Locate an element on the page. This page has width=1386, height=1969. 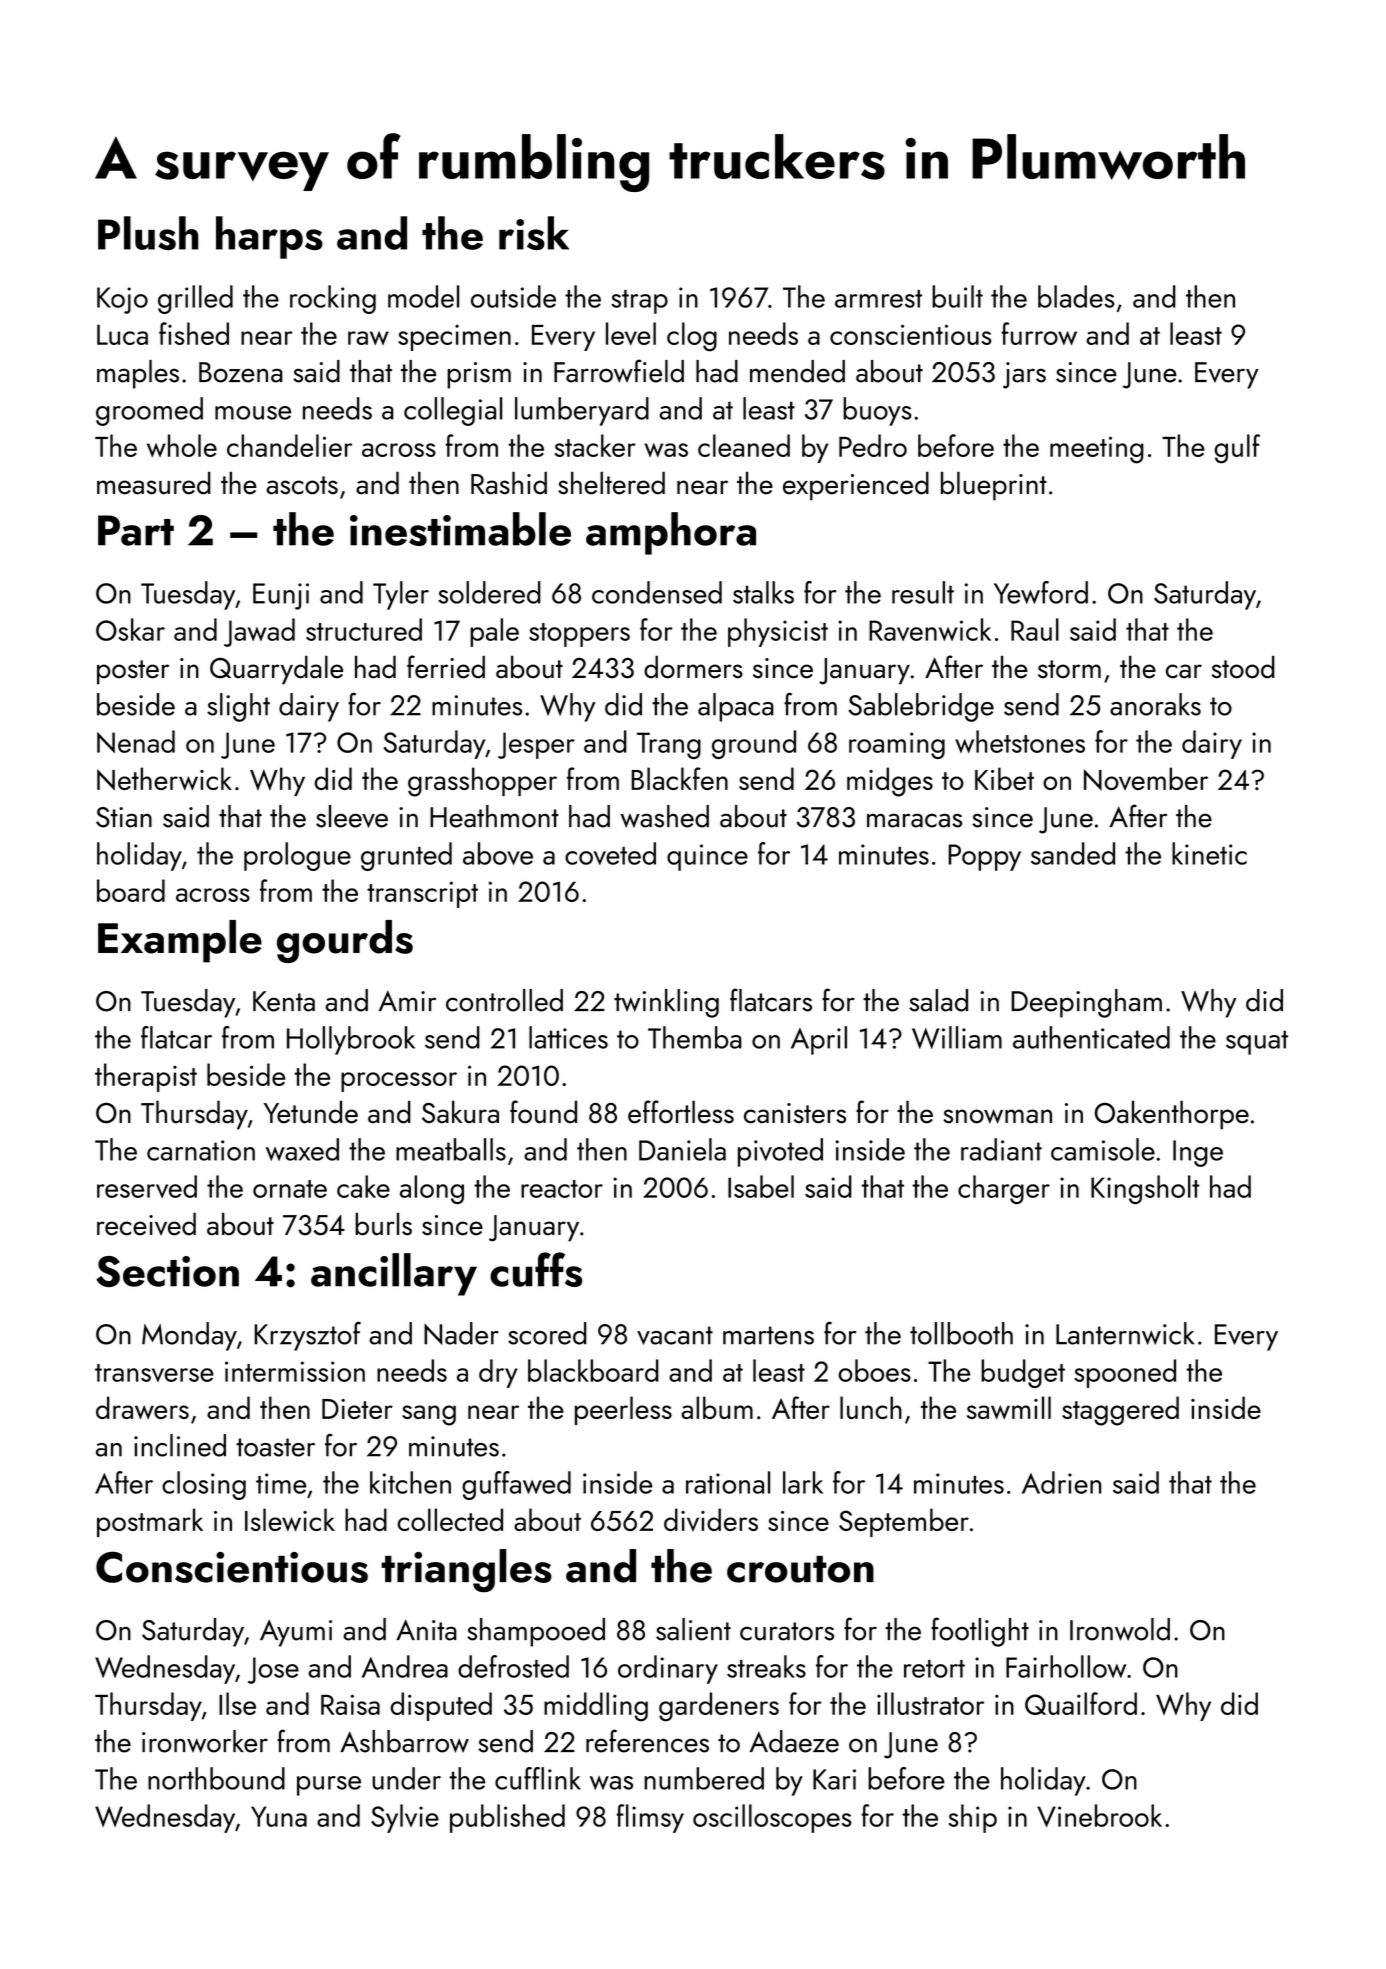
Yuna is located at coordinates (279, 1816).
